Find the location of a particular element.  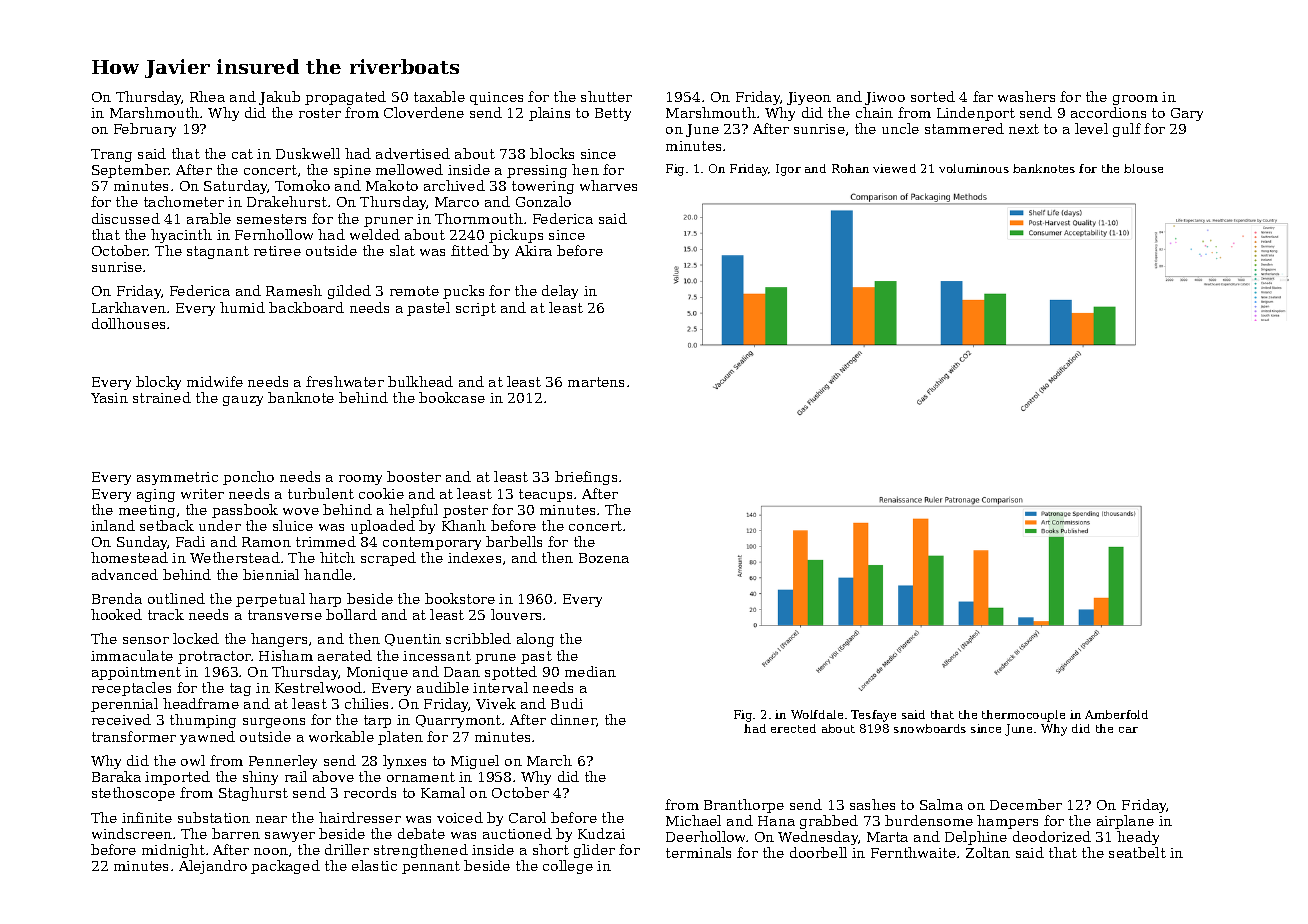

Branthorpe is located at coordinates (744, 806).
